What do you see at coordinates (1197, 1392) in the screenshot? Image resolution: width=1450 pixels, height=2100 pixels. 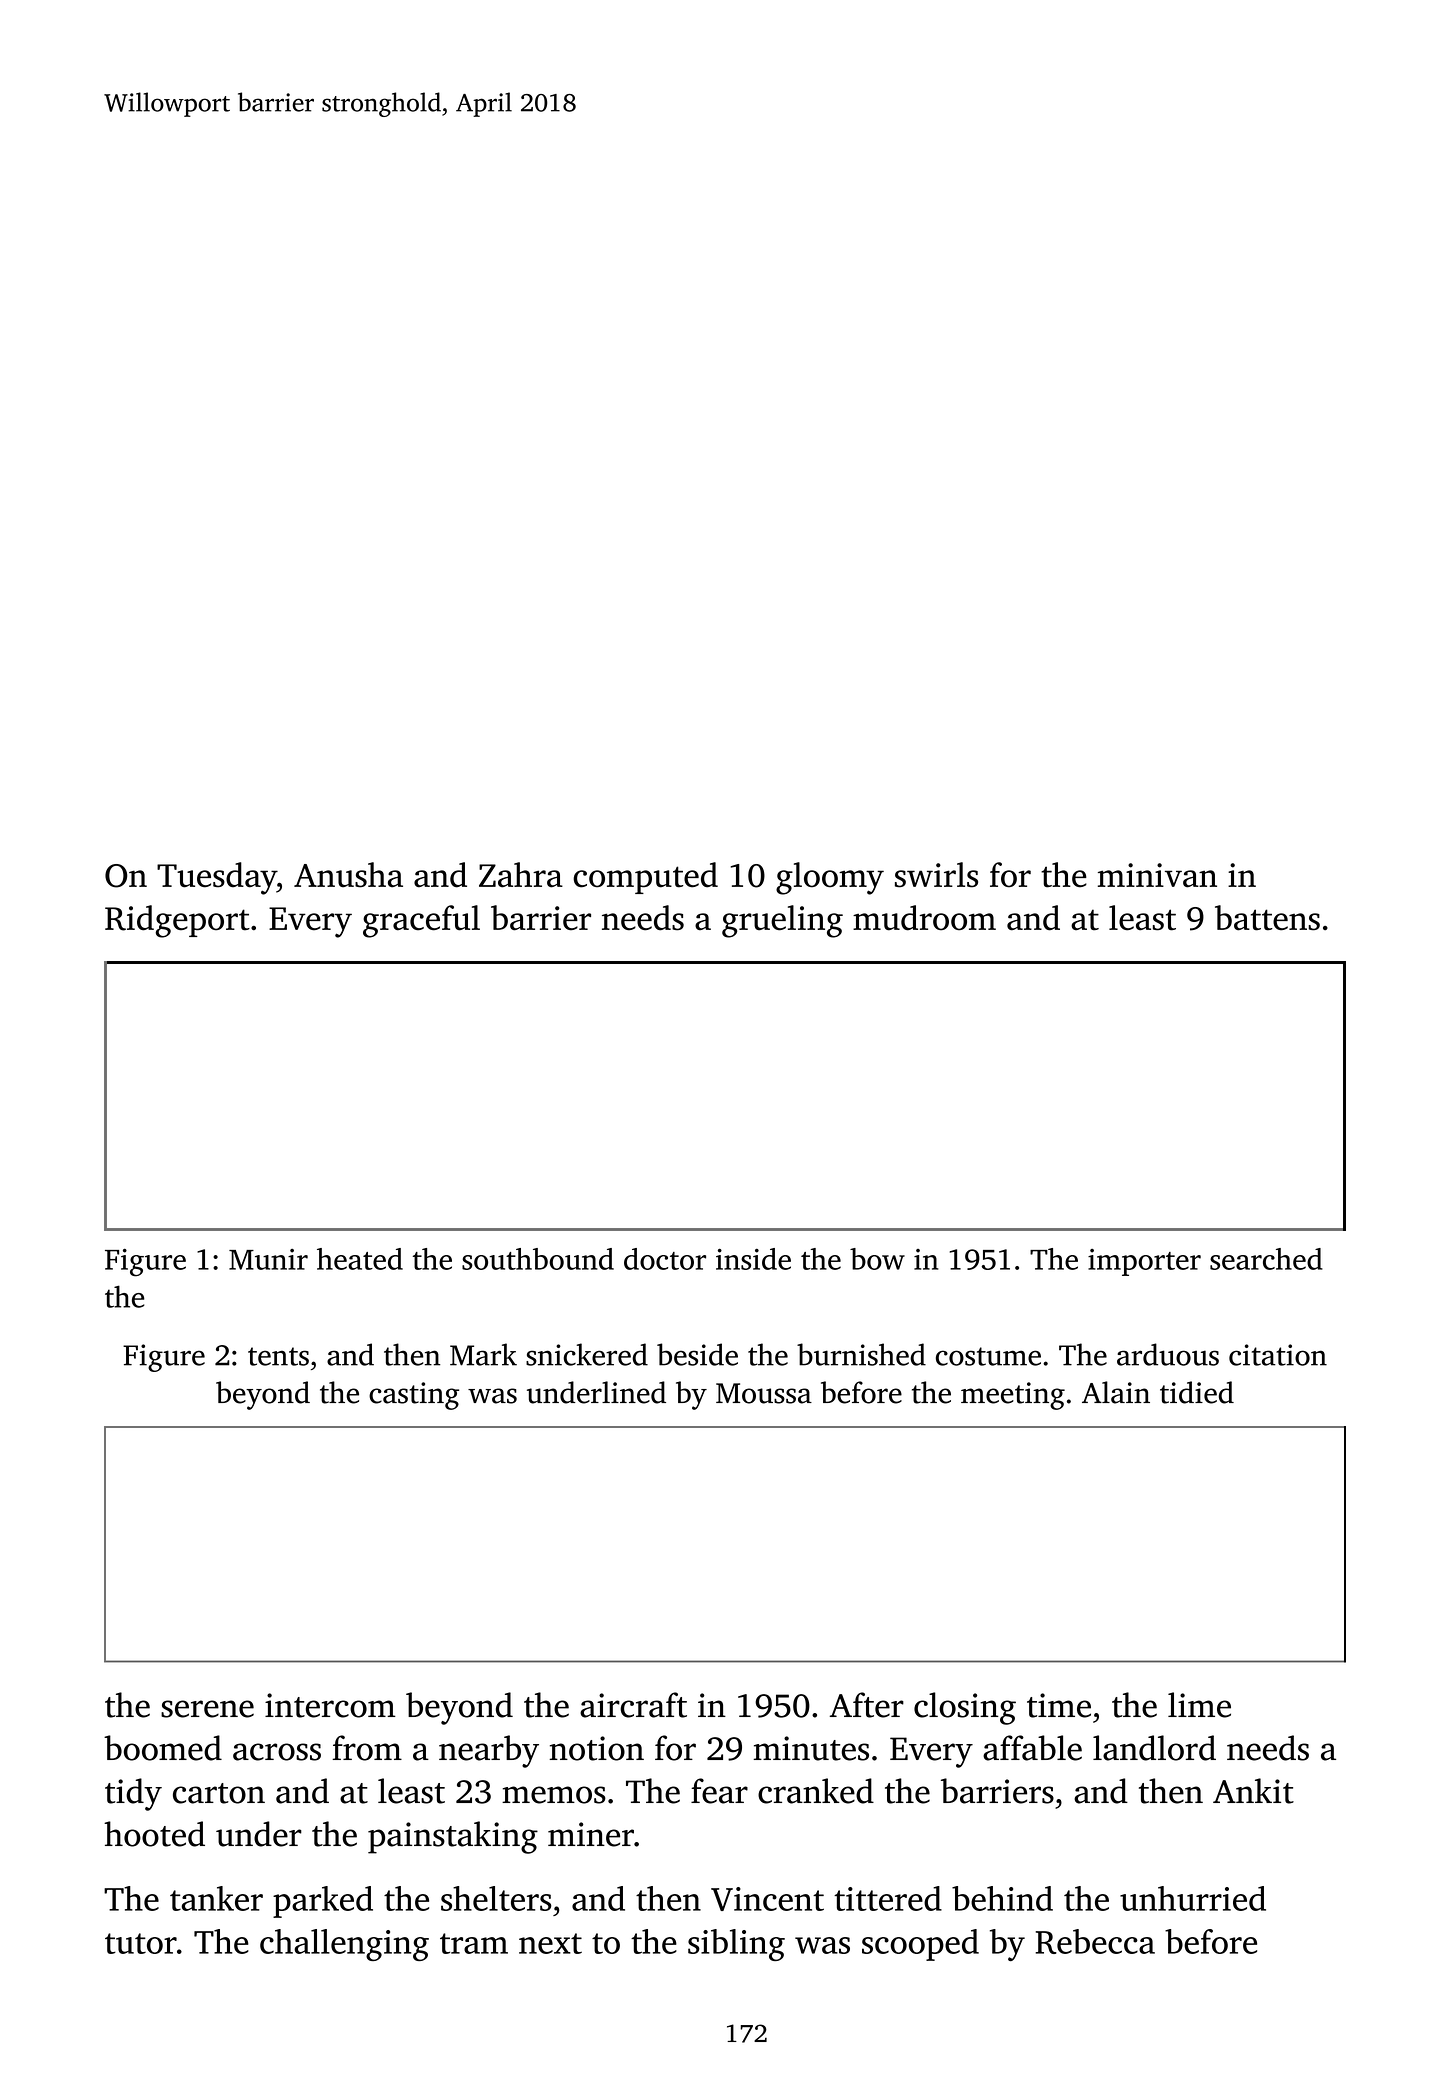 I see `tidied` at bounding box center [1197, 1392].
